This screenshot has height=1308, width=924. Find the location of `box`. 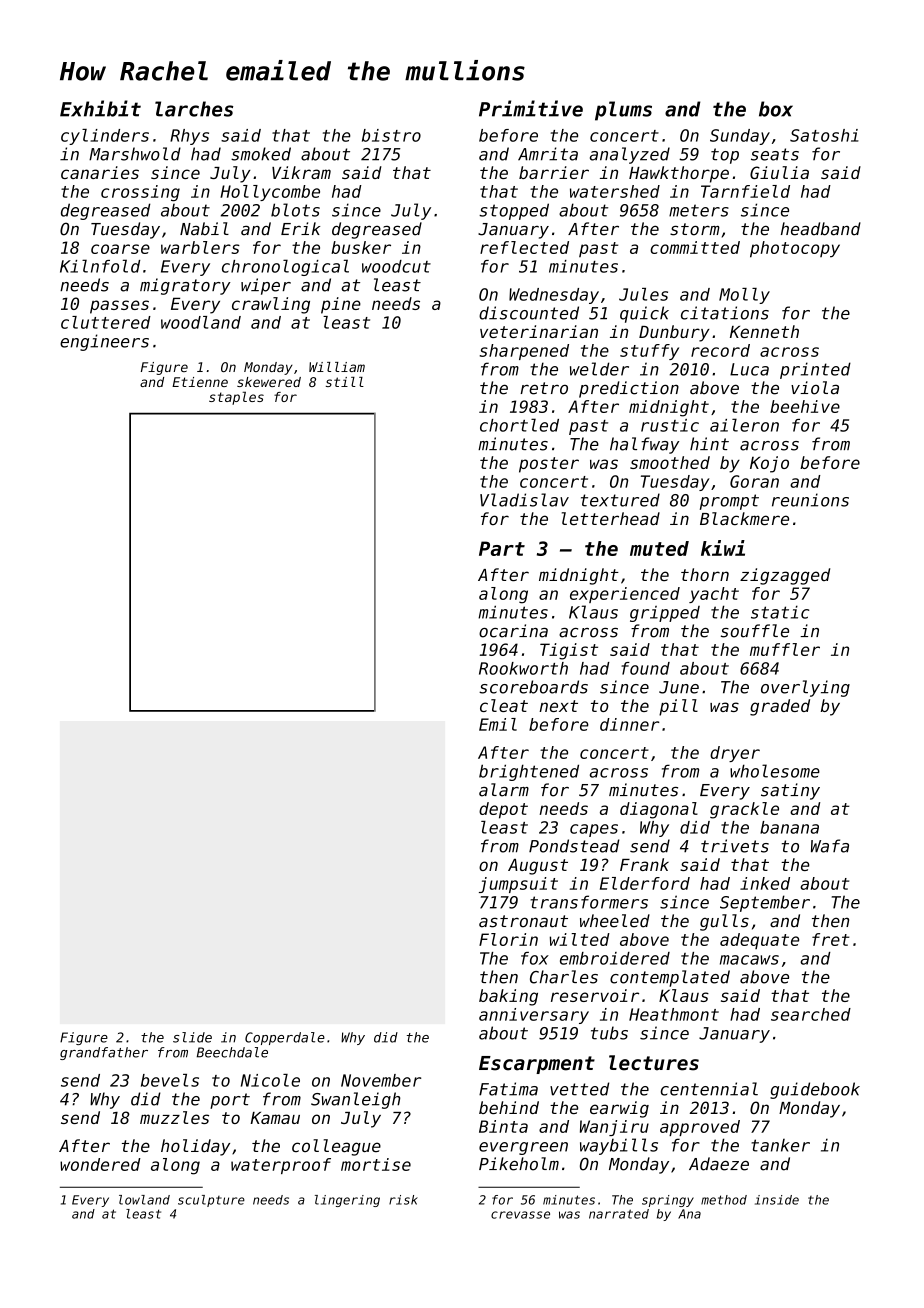

box is located at coordinates (776, 109).
